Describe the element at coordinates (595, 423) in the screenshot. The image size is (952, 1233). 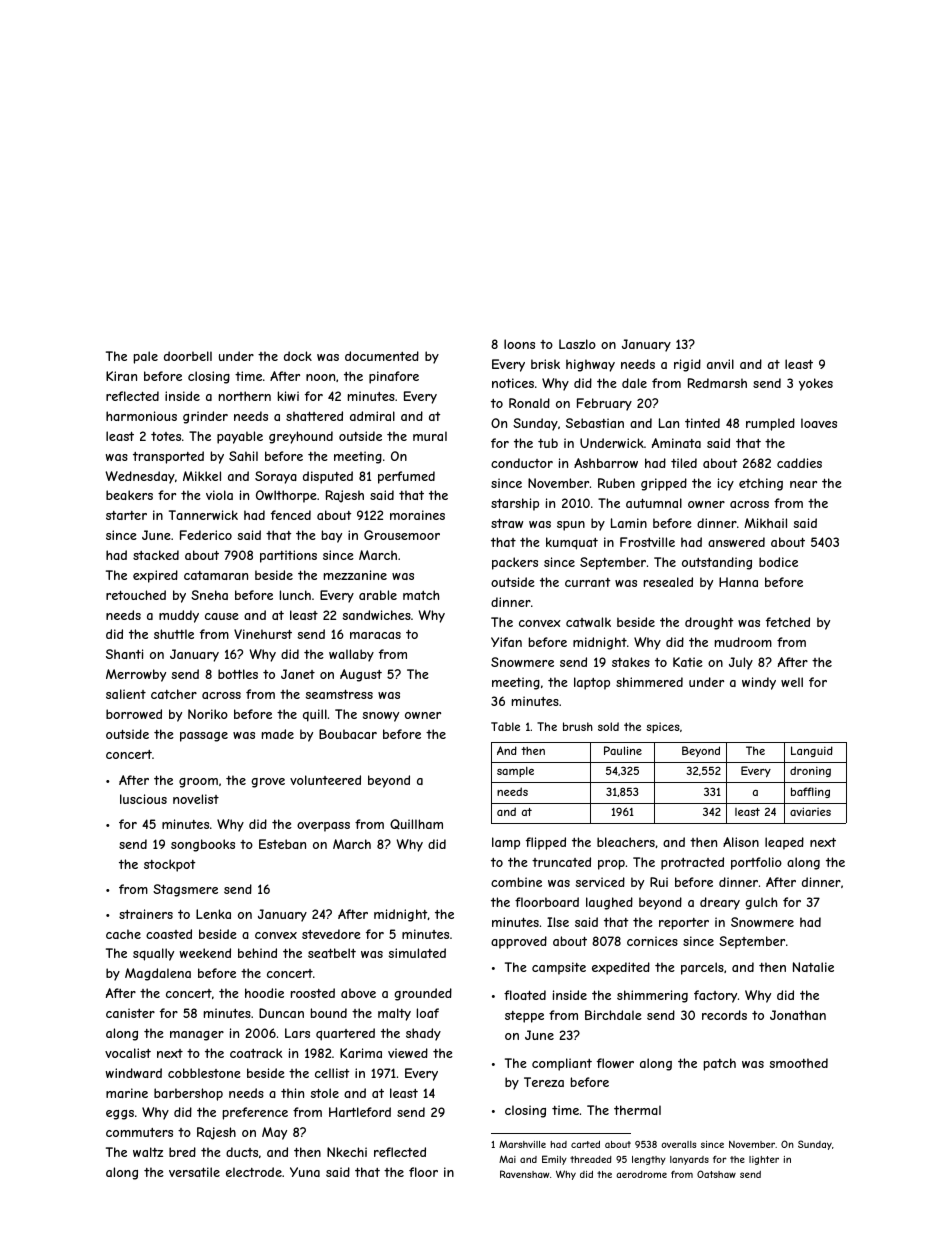
I see `Sebastian` at that location.
